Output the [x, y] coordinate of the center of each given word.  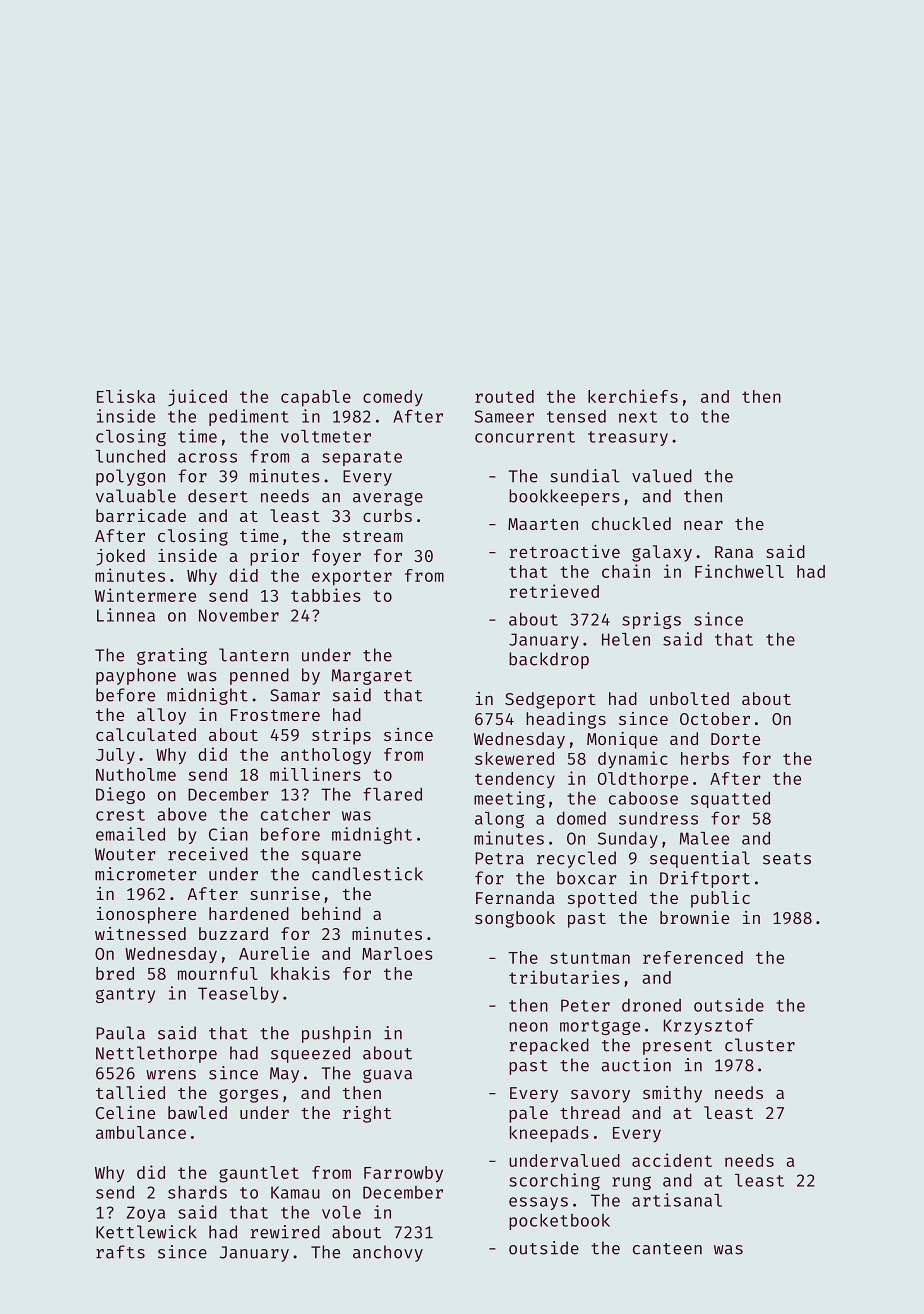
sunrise [285, 893]
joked [120, 557]
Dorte [735, 739]
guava [387, 1076]
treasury [628, 438]
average [388, 499]
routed [504, 396]
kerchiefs [633, 396]
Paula [120, 1033]
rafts [120, 1252]
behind [331, 913]
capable [316, 398]
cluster [760, 1045]
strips [341, 736]
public [720, 899]
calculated [146, 734]
